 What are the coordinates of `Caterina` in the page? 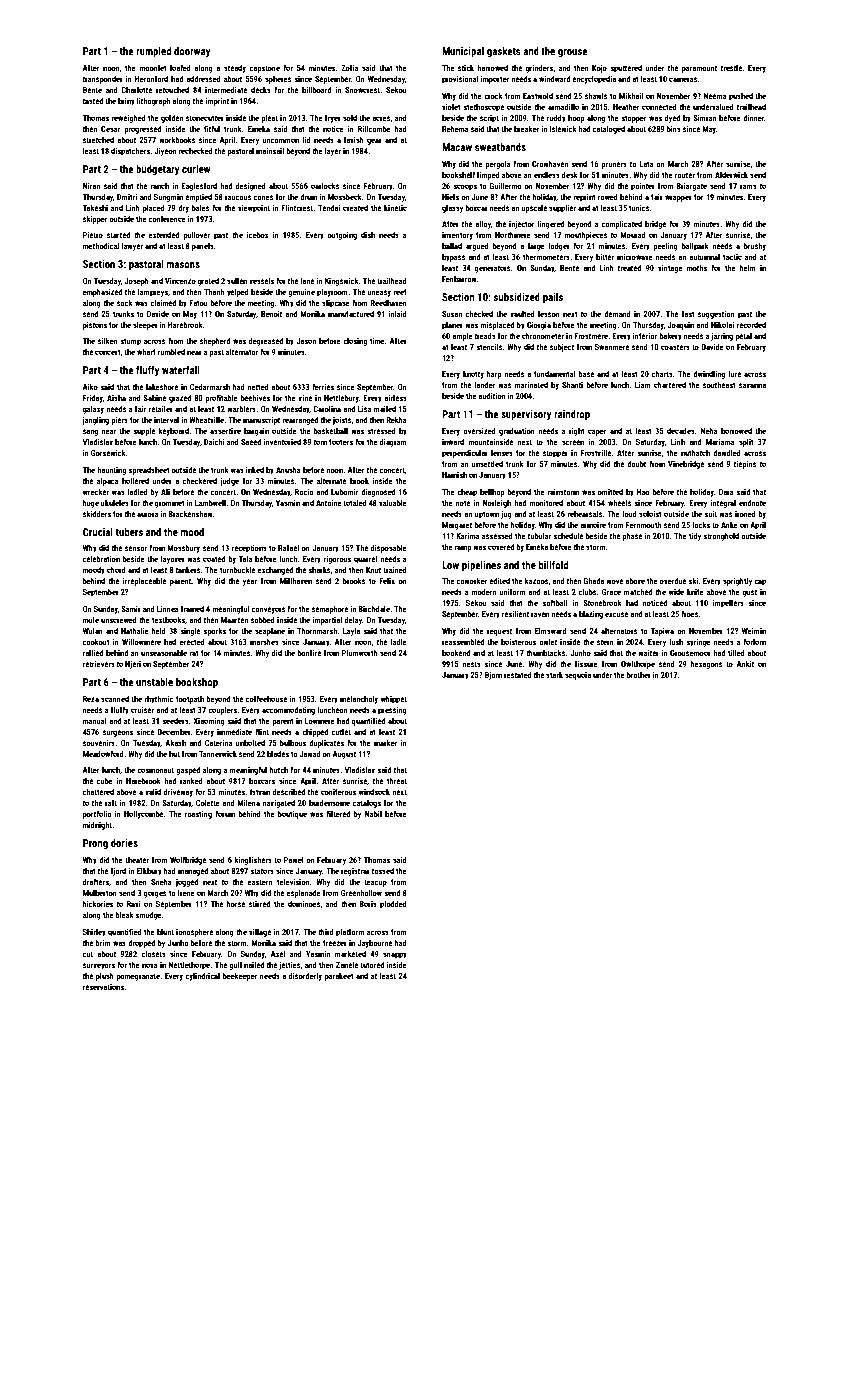 It's located at (219, 743).
